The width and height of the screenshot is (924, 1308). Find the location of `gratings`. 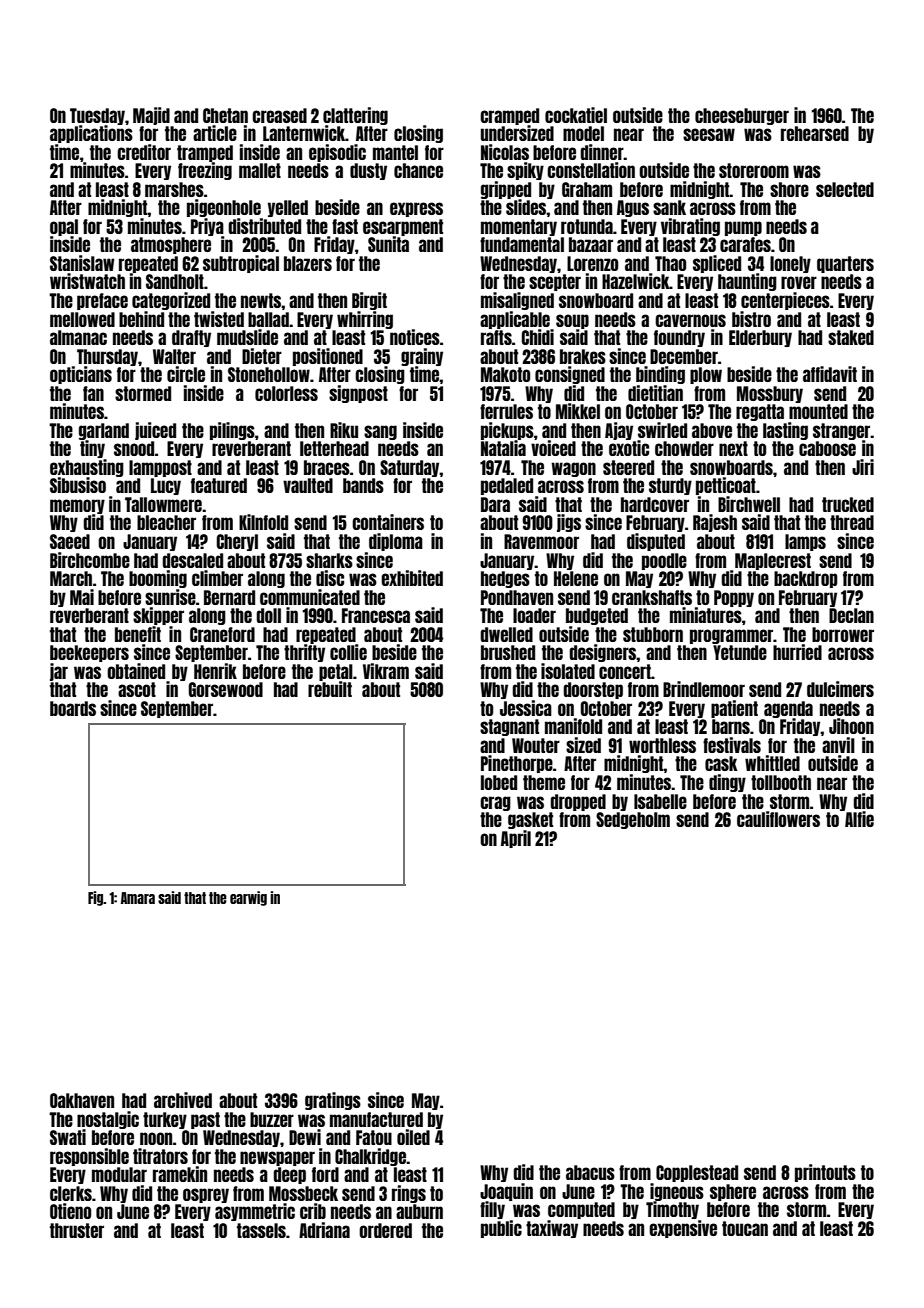

gratings is located at coordinates (333, 1101).
